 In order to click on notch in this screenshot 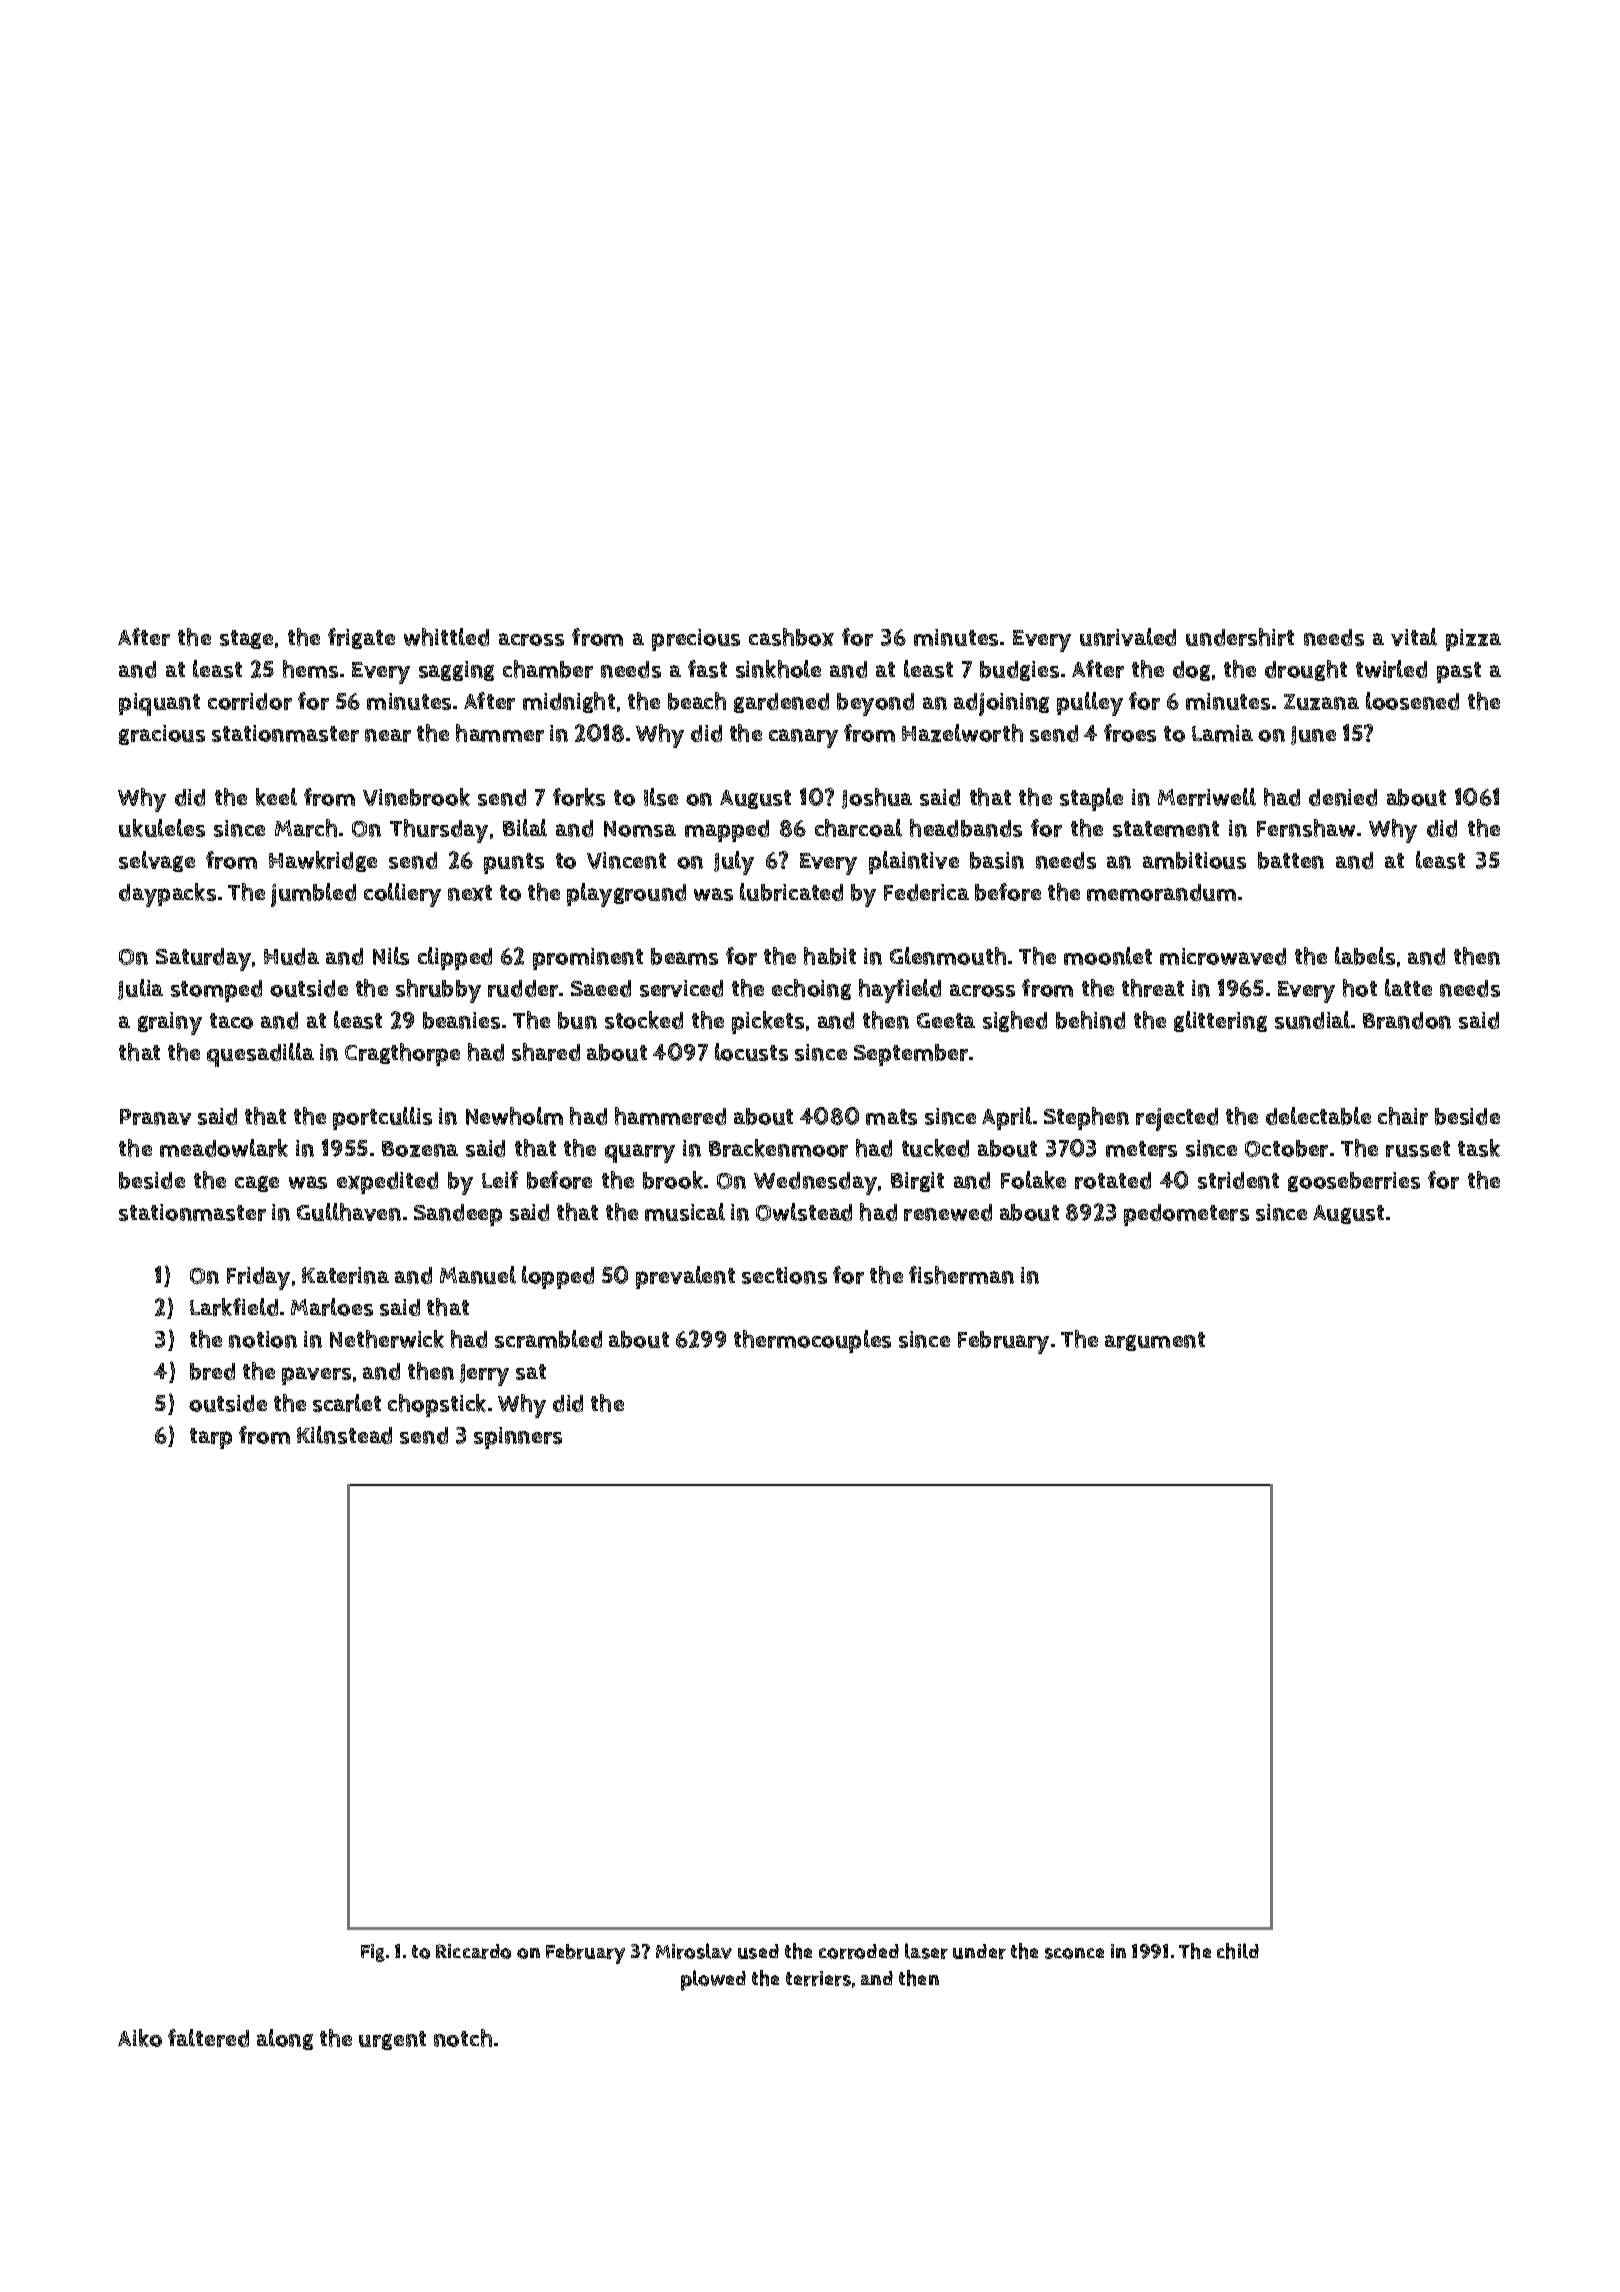, I will do `click(463, 2038)`.
